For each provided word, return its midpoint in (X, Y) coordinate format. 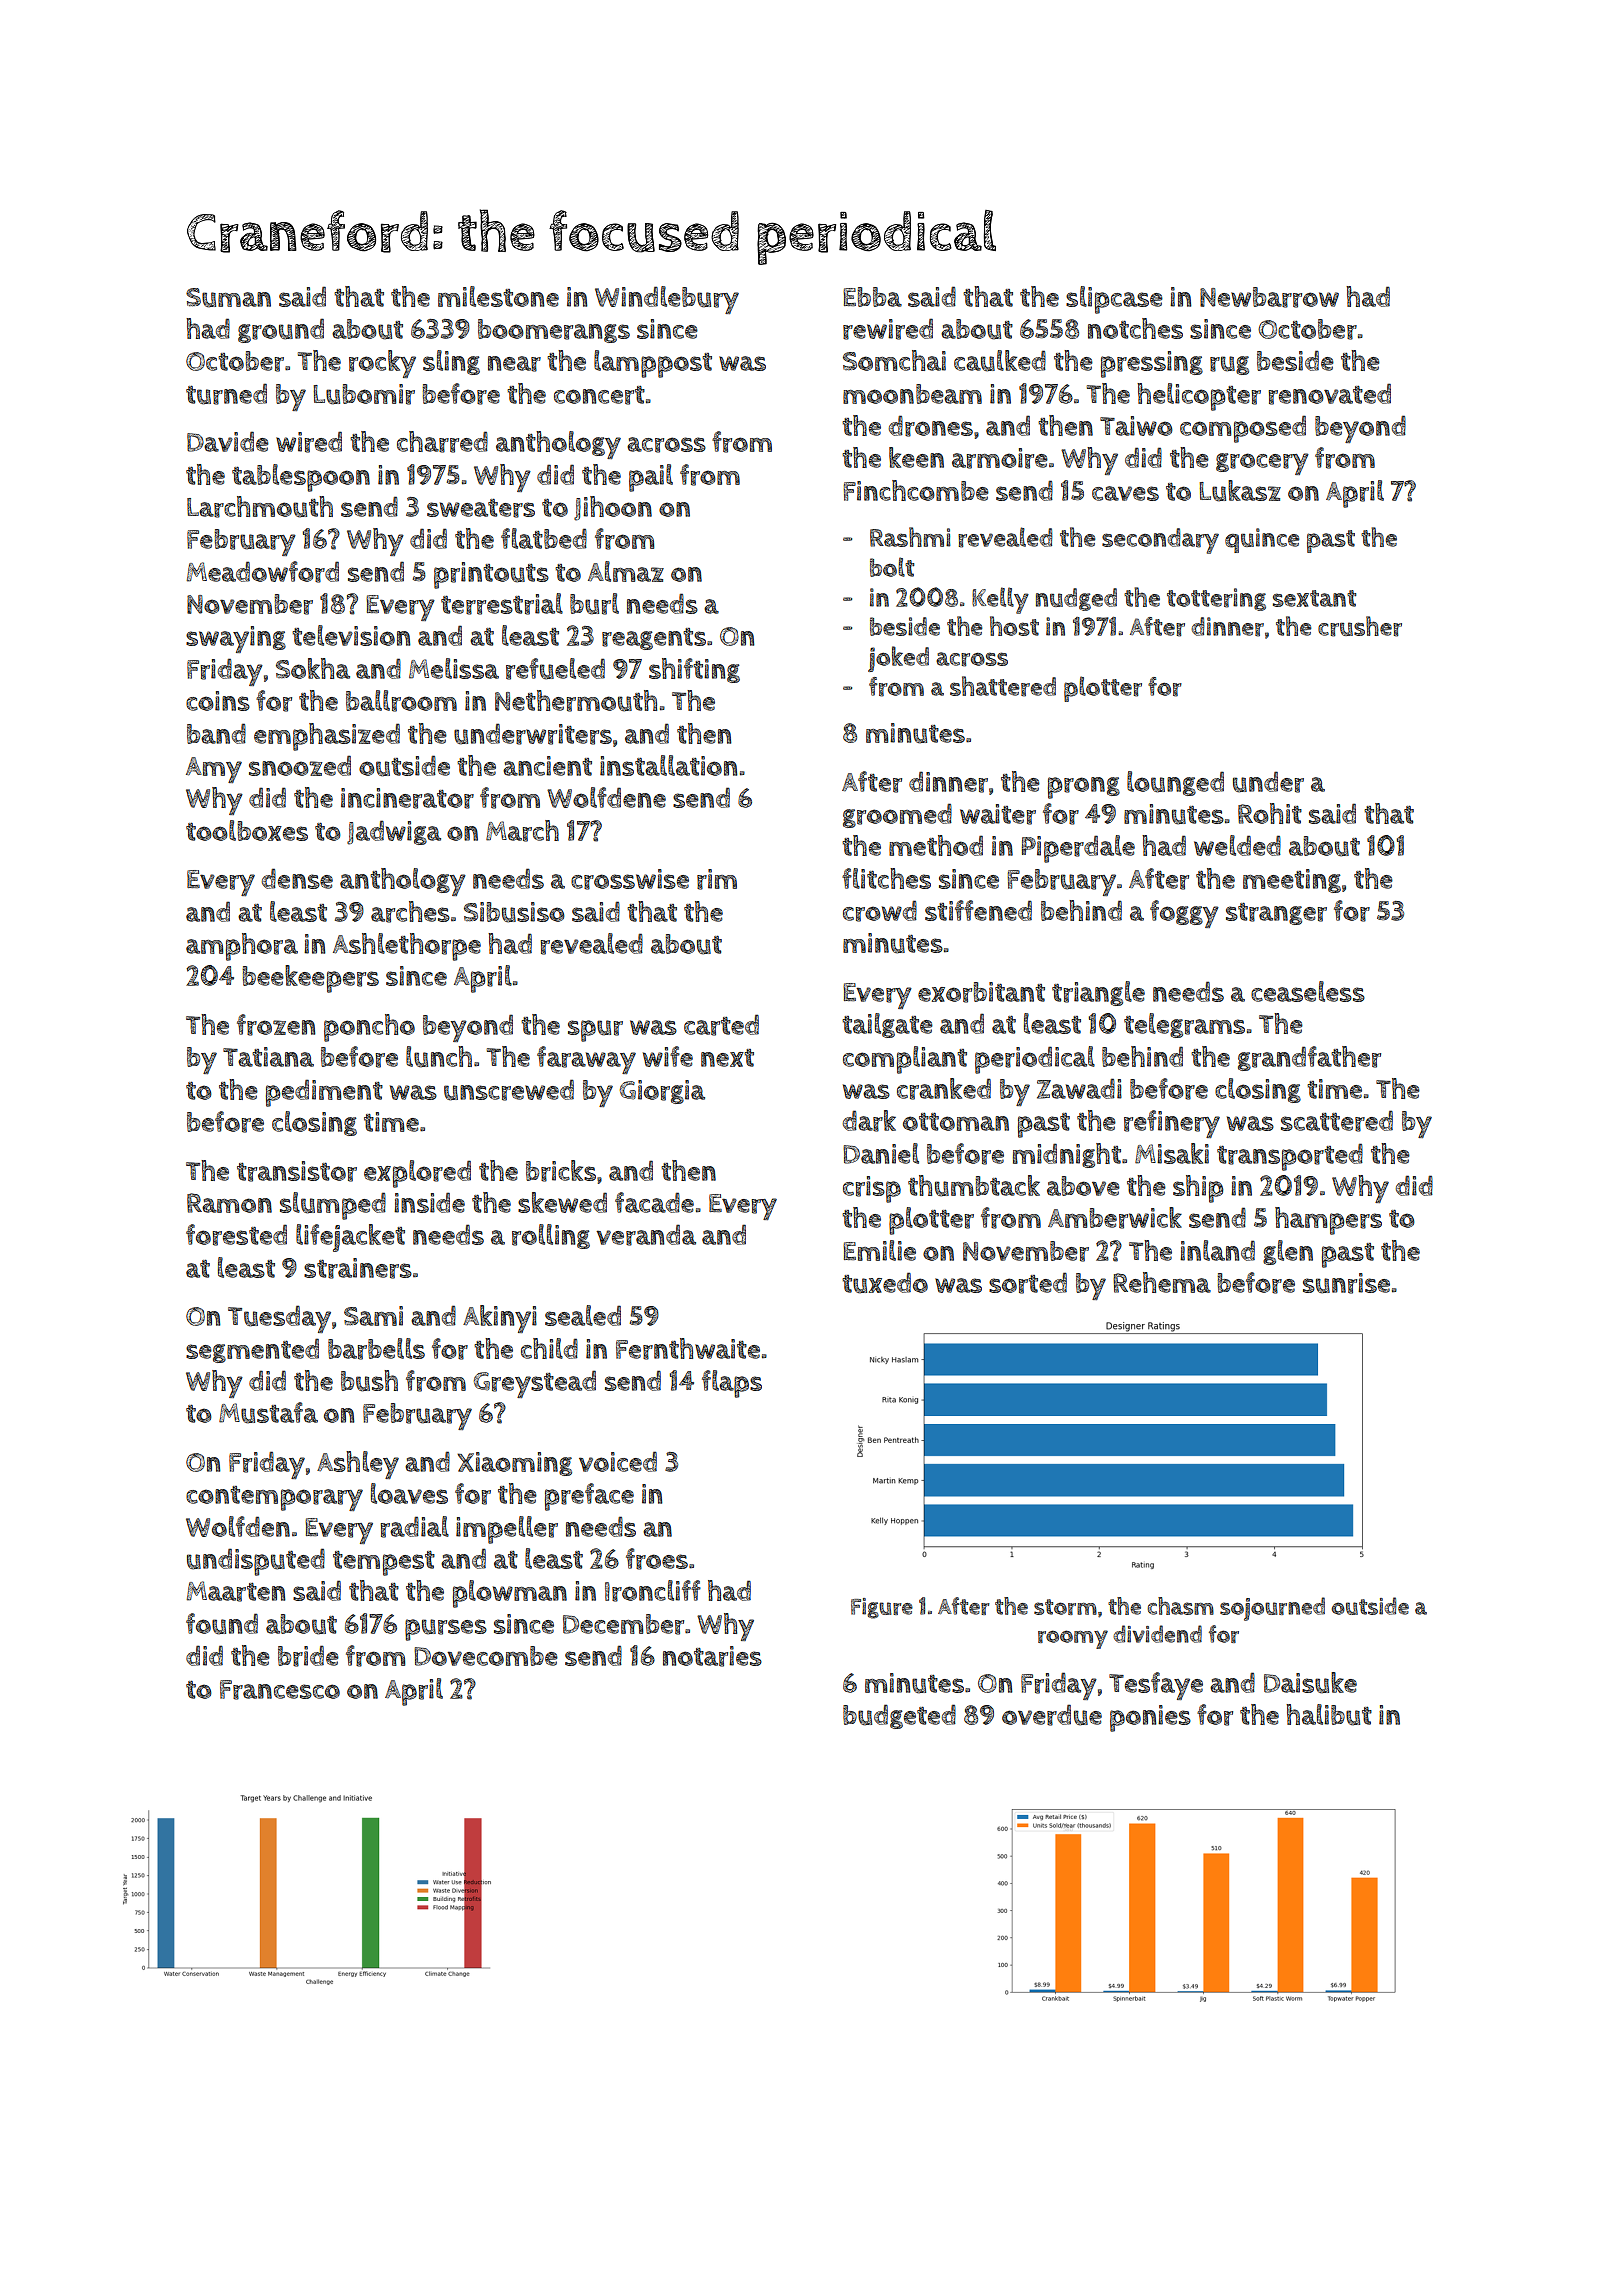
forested (236, 1235)
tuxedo (885, 1283)
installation (668, 765)
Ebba (872, 297)
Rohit (1270, 813)
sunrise (1346, 1283)
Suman (228, 298)
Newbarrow (1269, 297)
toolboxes (247, 830)
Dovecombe (486, 1656)
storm (1065, 1607)
